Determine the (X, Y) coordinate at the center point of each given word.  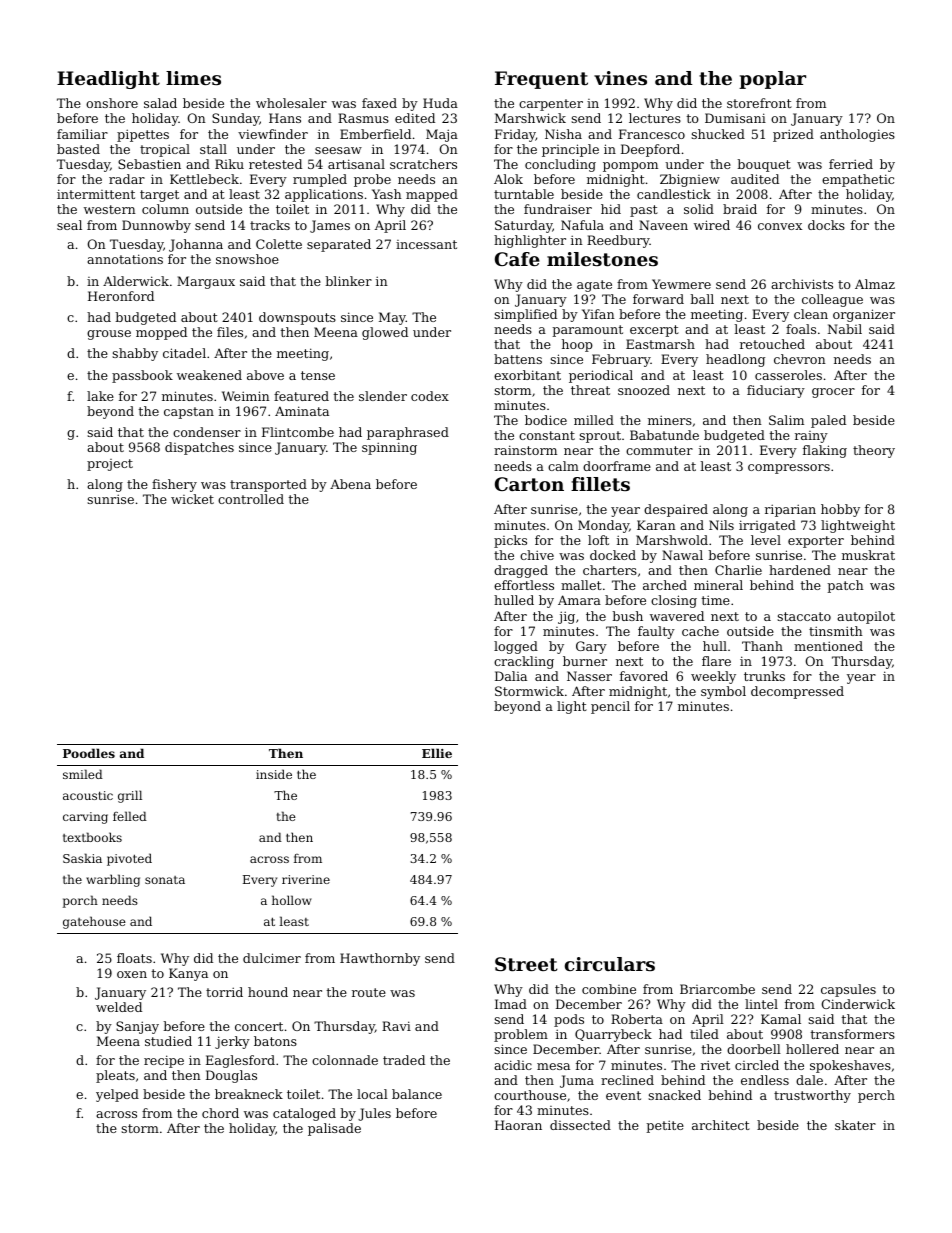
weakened (209, 375)
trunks (764, 676)
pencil (610, 707)
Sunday (236, 119)
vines (620, 78)
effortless (524, 585)
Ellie (437, 753)
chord (220, 1113)
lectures (655, 118)
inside (274, 774)
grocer (833, 393)
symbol (723, 692)
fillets (600, 484)
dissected (580, 1125)
